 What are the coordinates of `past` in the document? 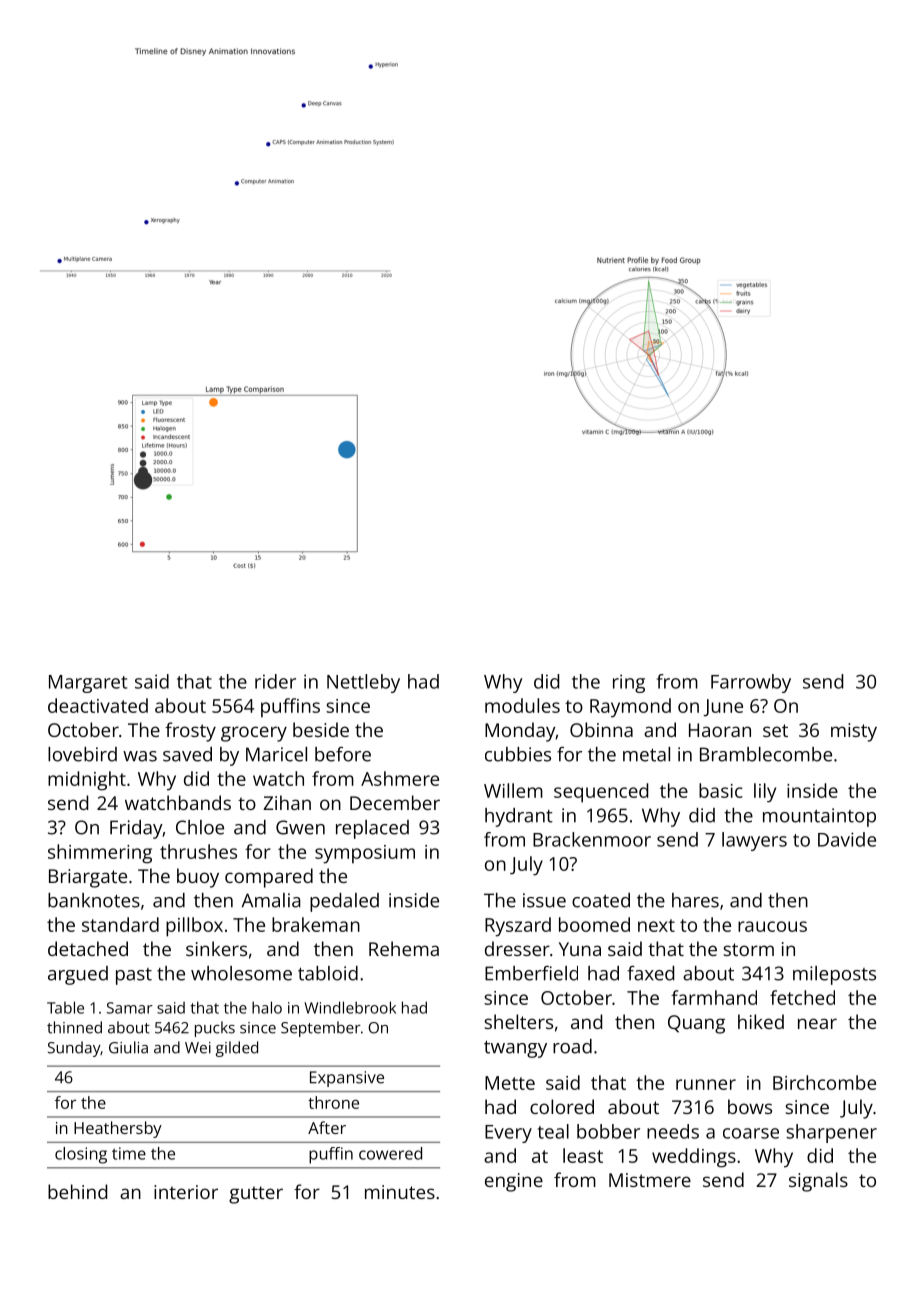 It's located at (134, 976).
